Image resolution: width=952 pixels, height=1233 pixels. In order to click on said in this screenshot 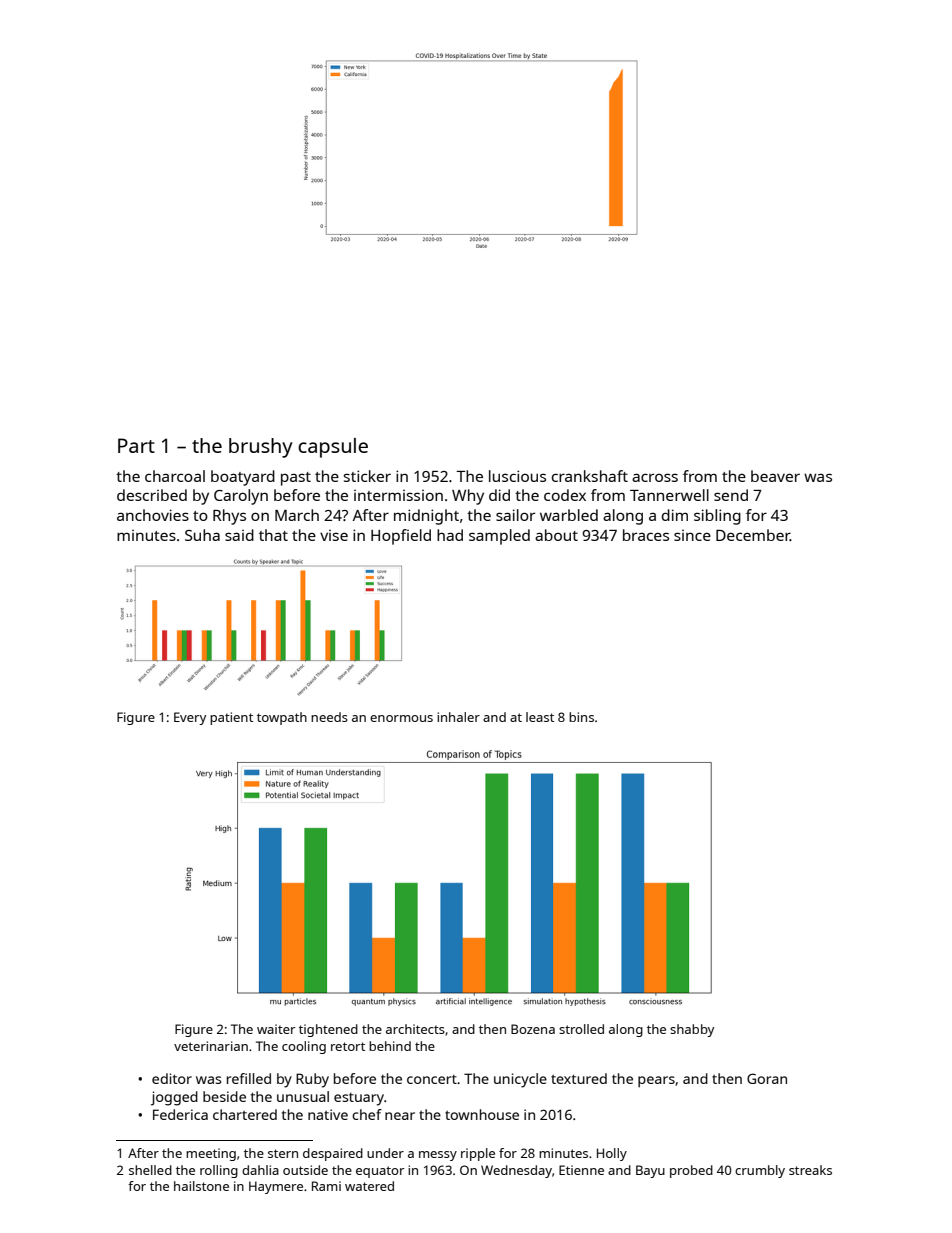, I will do `click(239, 535)`.
